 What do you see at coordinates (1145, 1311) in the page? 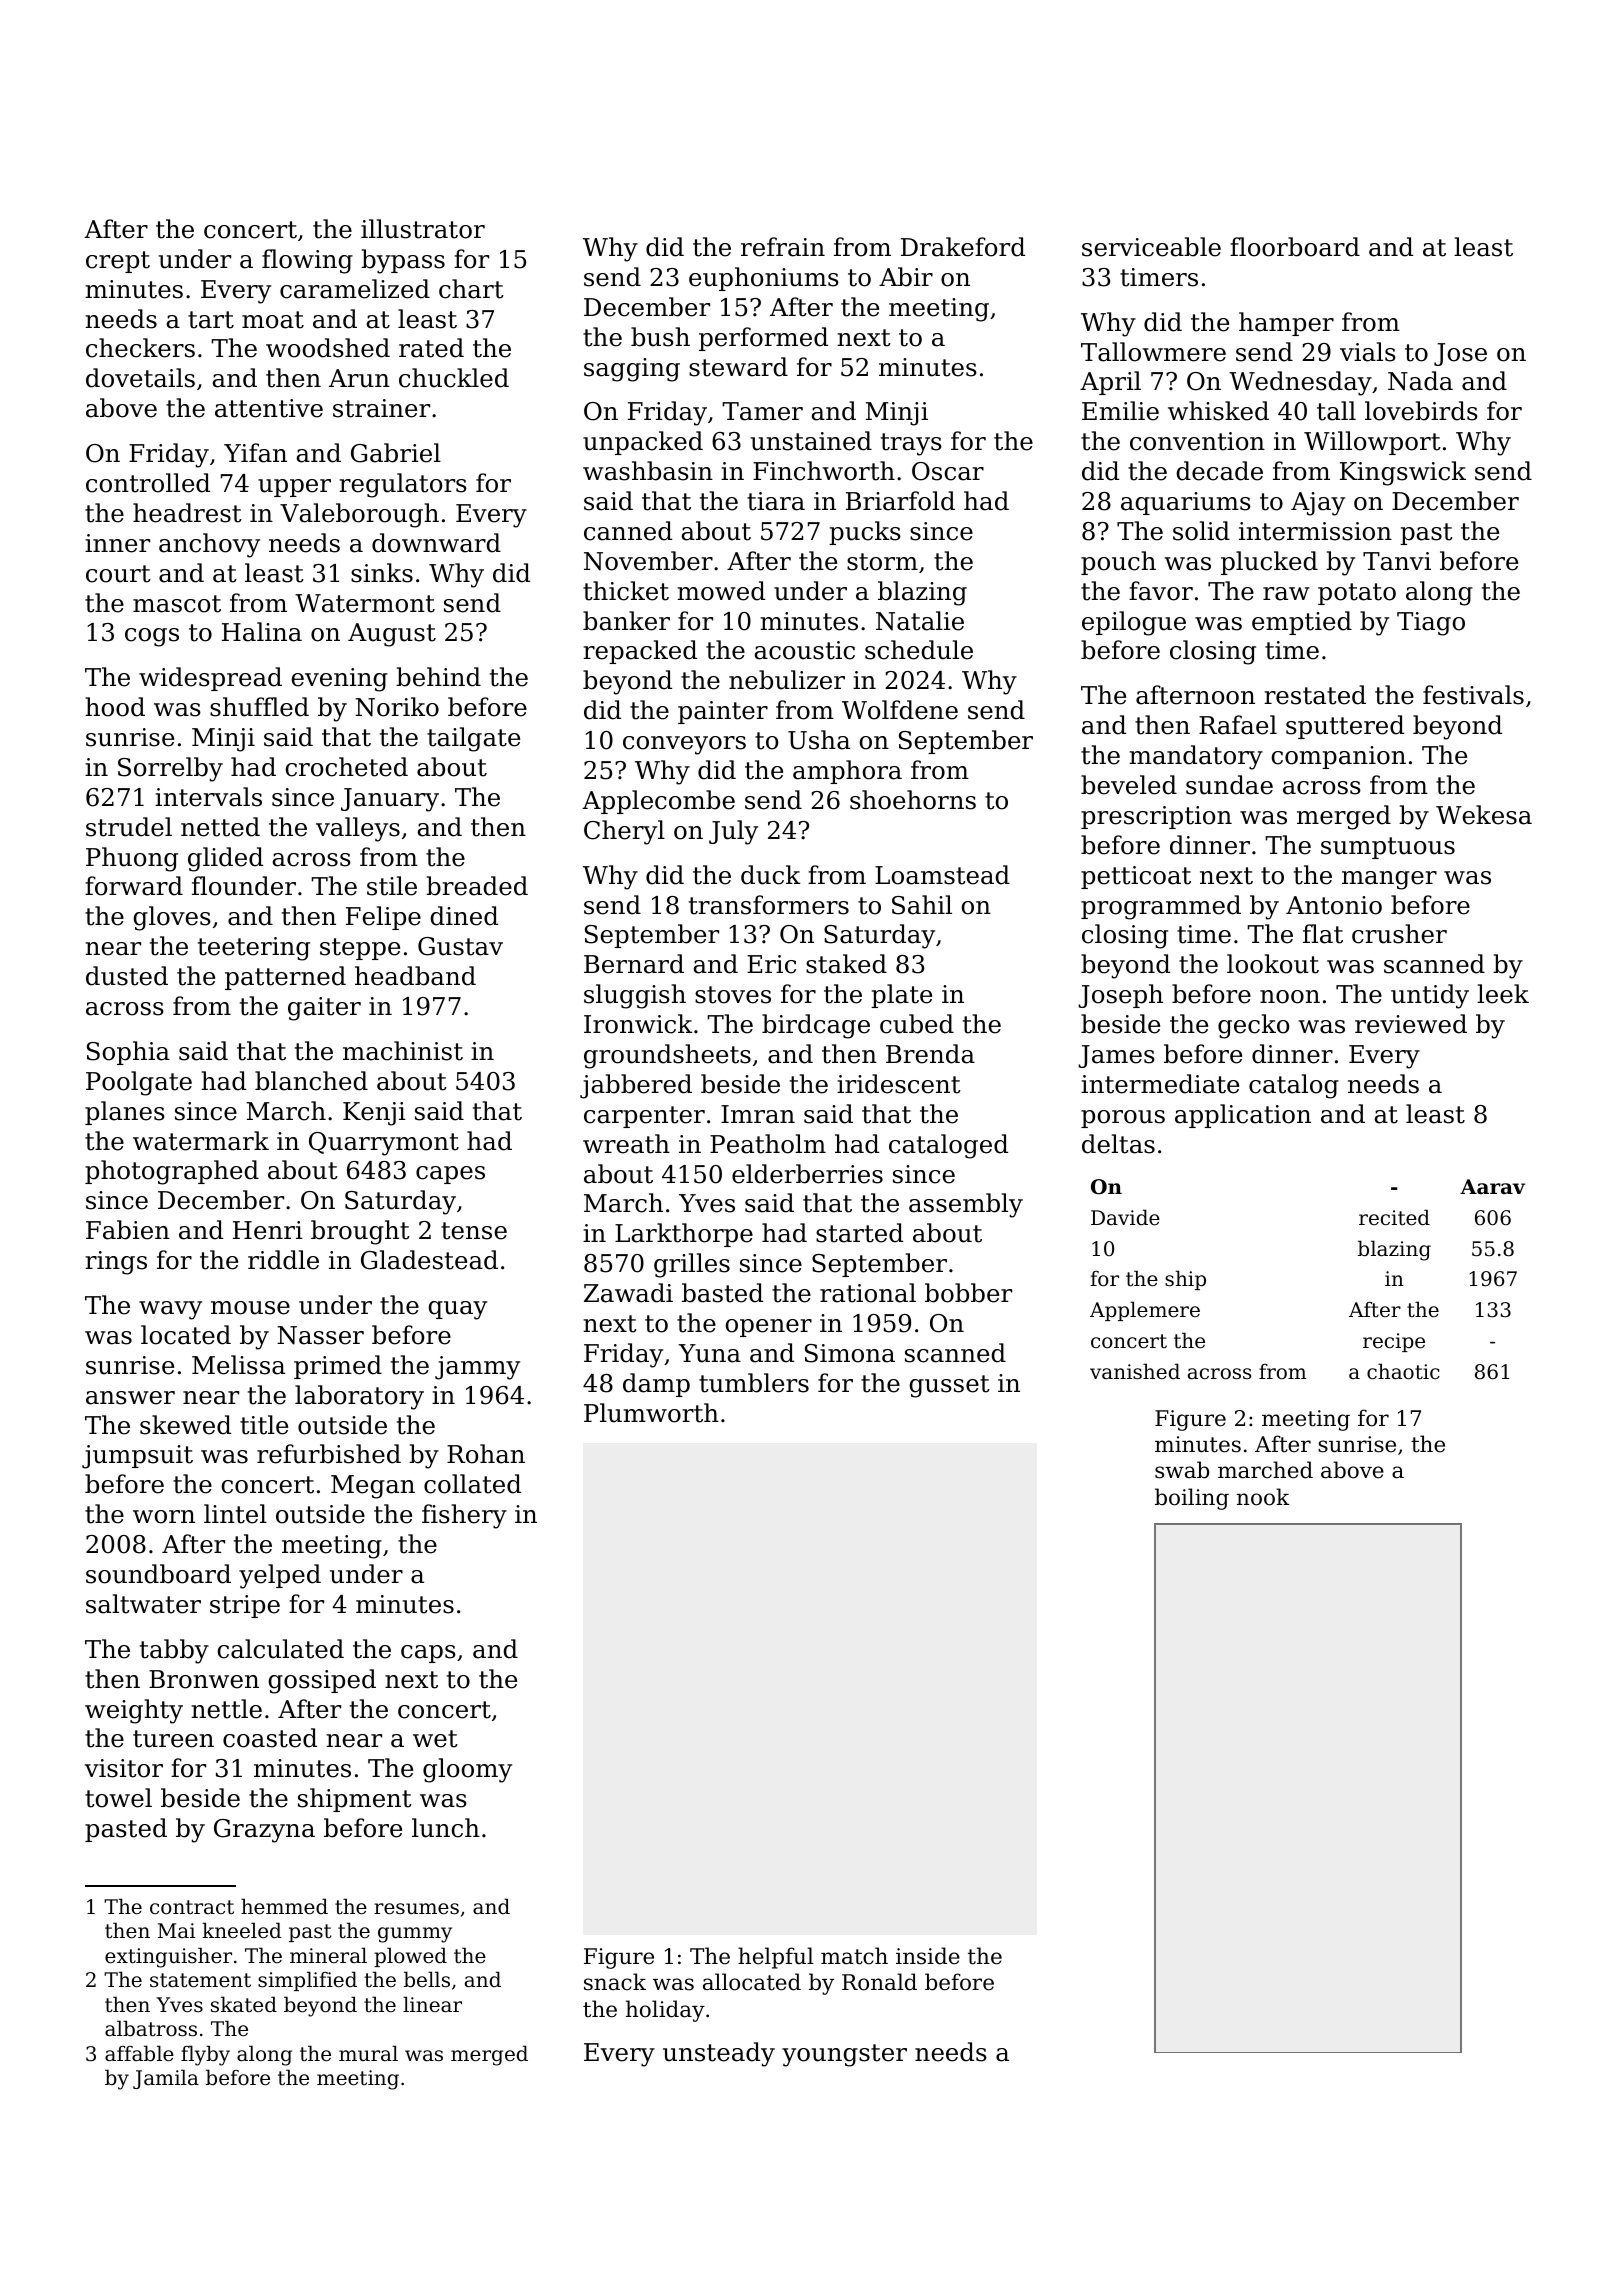
I see `Applemere` at bounding box center [1145, 1311].
